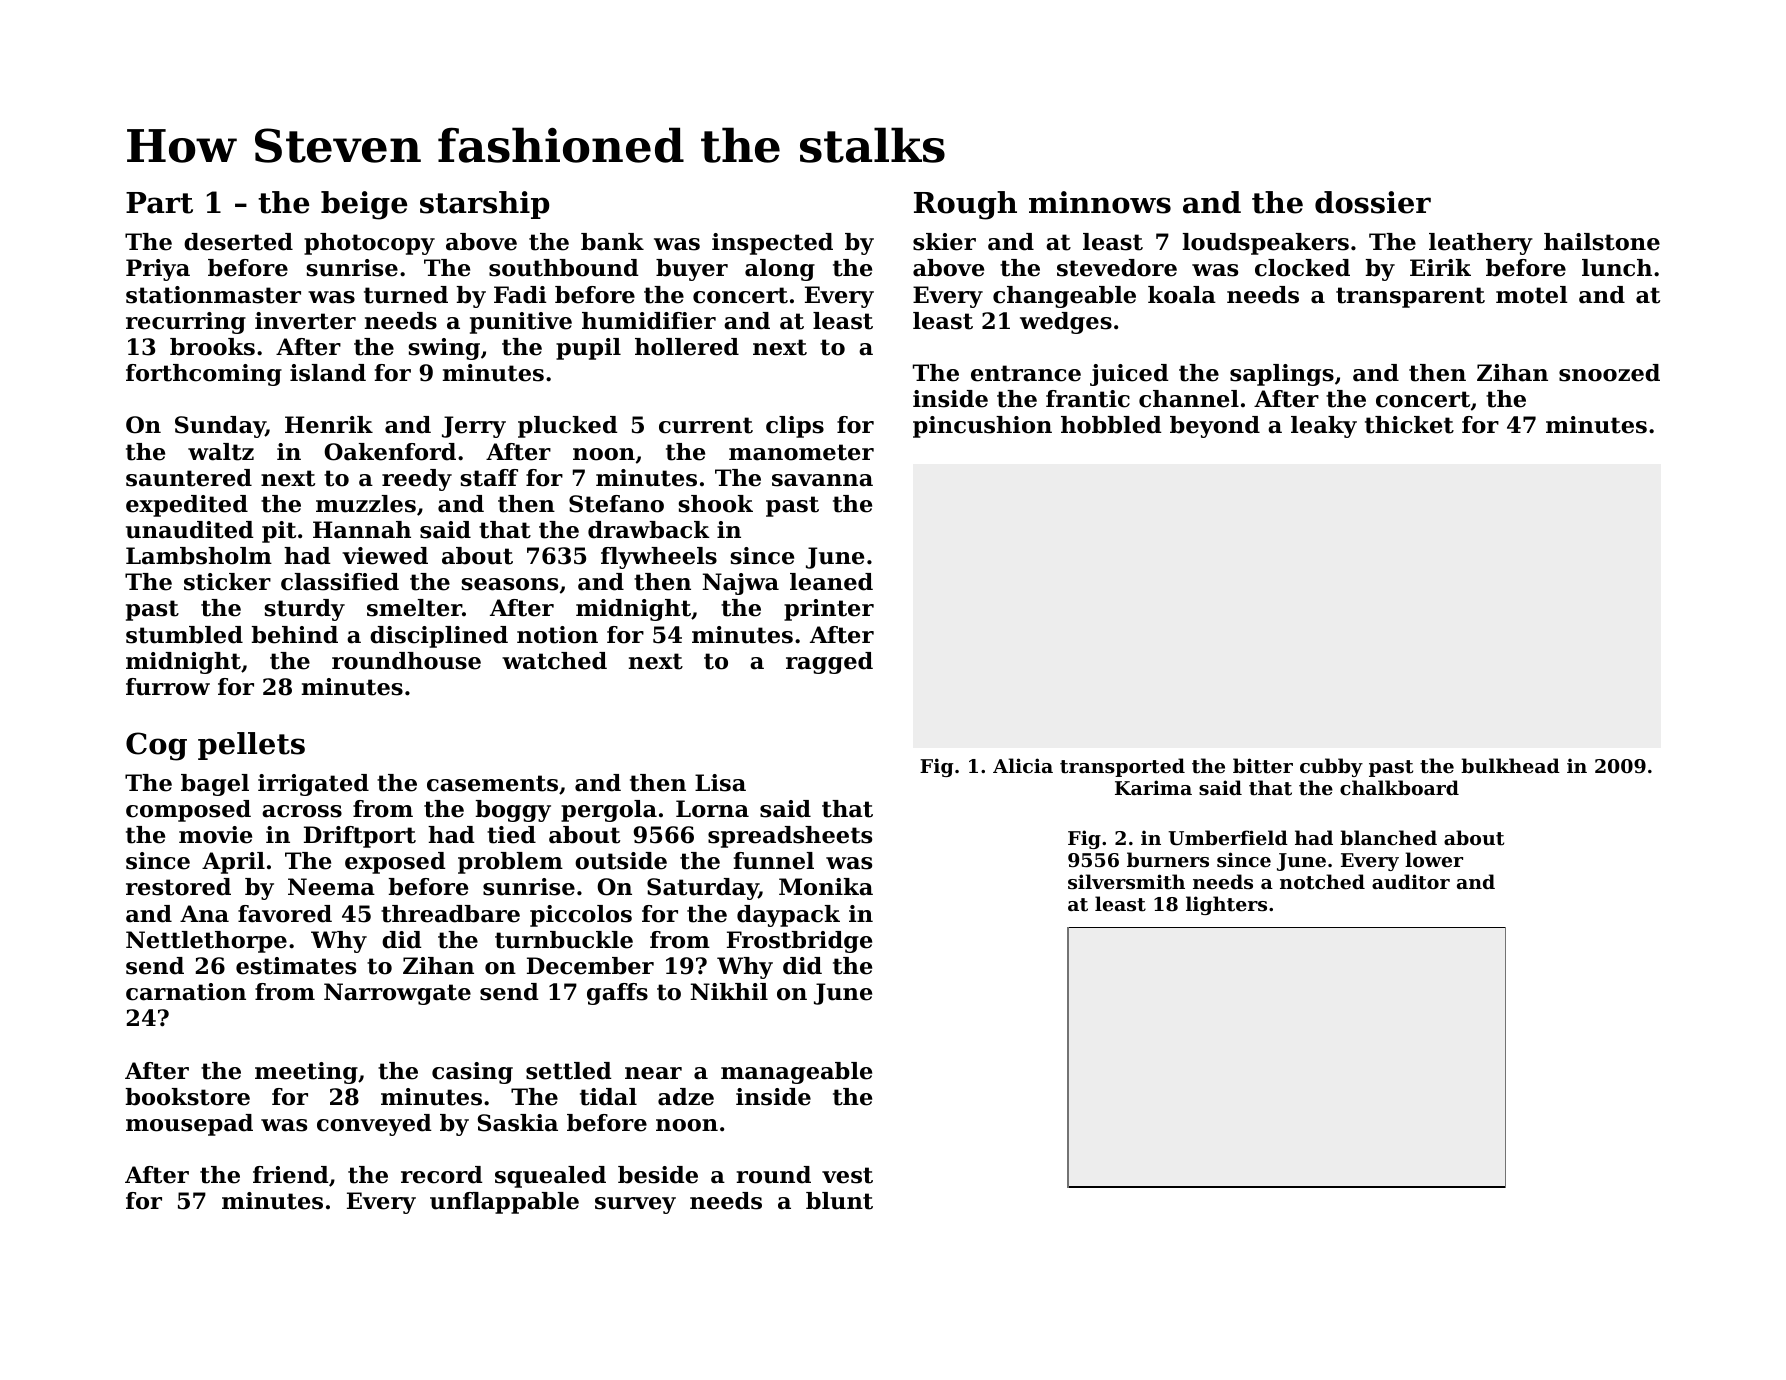 The image size is (1786, 1380). Describe the element at coordinates (1153, 787) in the document. I see `Karima` at that location.
